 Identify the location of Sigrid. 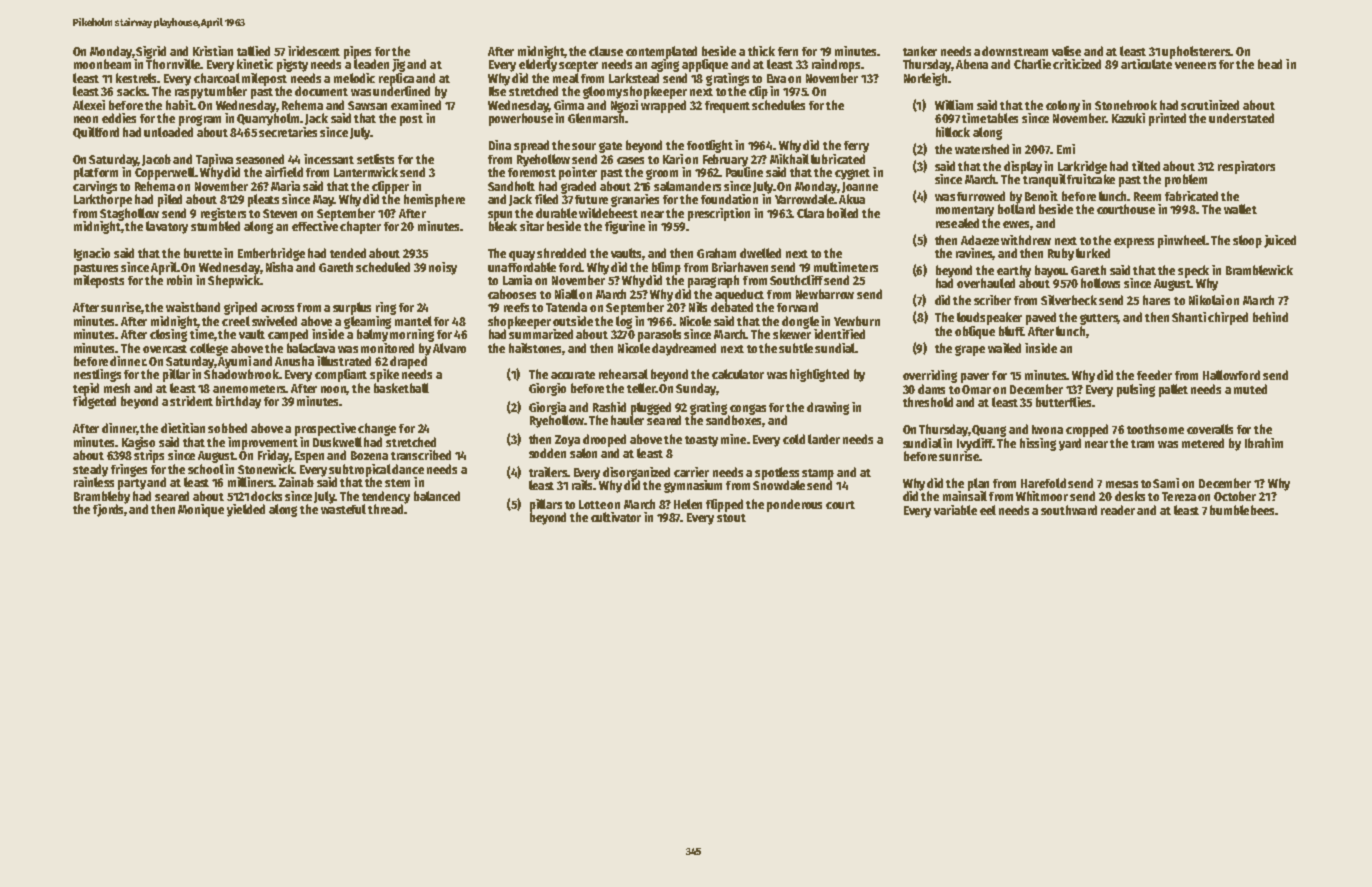
(151, 52).
